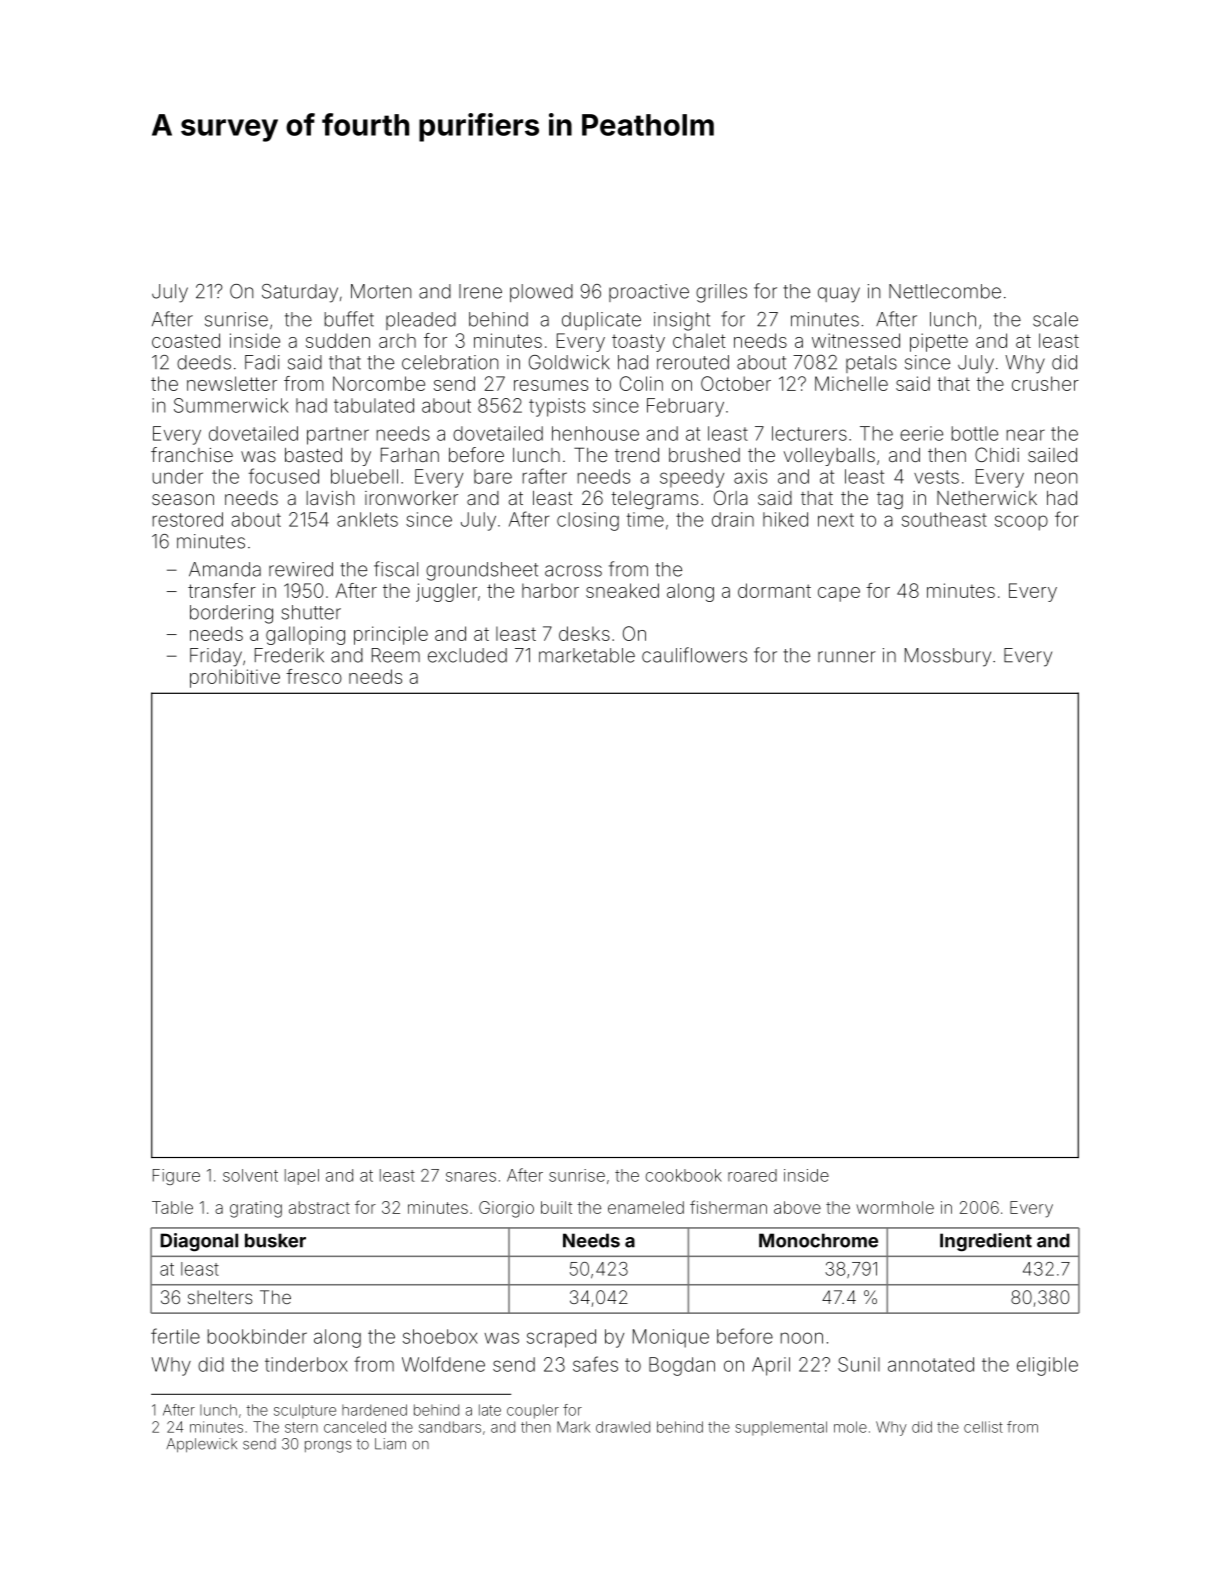 The height and width of the screenshot is (1591, 1230). I want to click on cookbook, so click(684, 1175).
